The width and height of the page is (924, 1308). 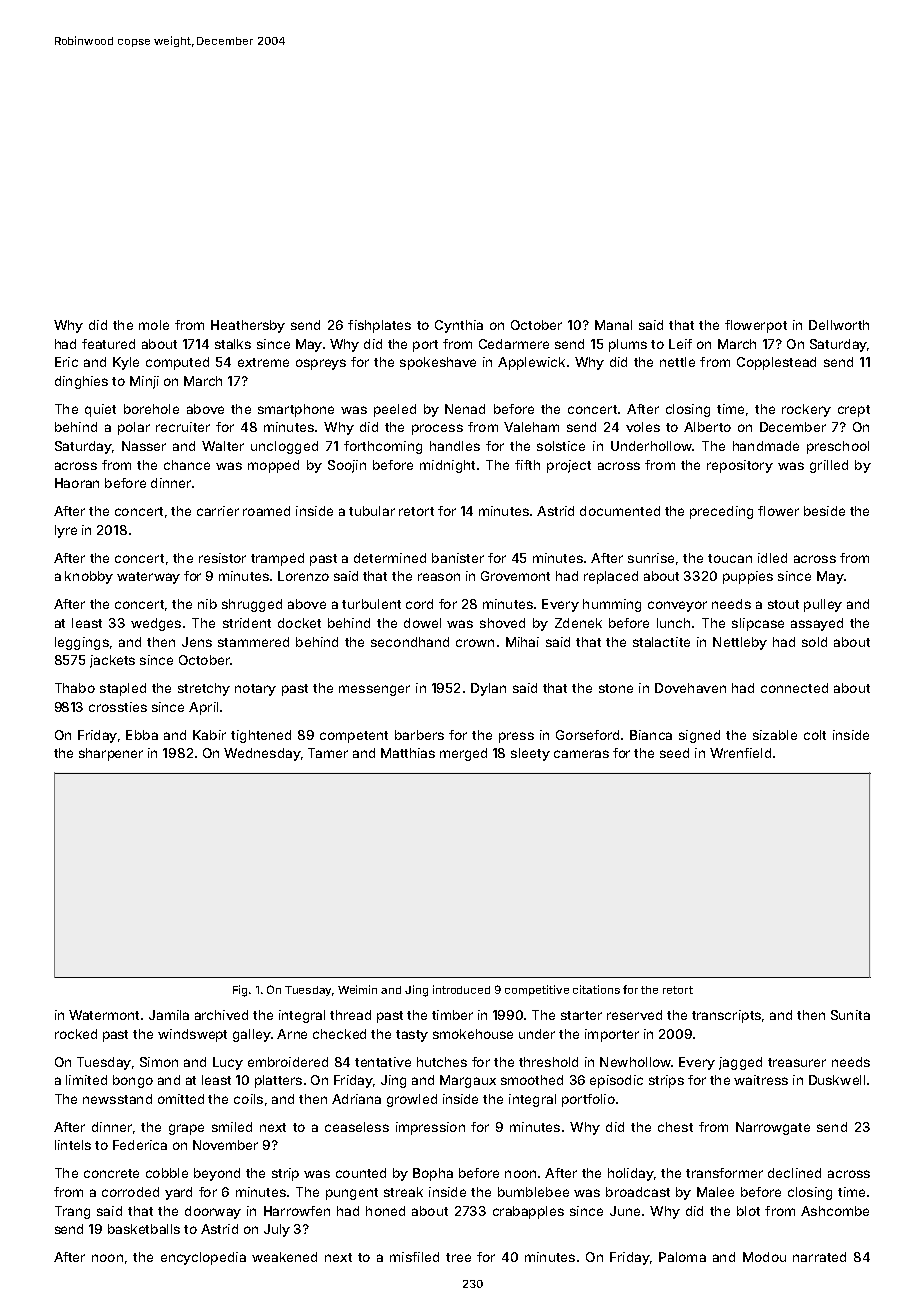 I want to click on Dellworth, so click(x=839, y=325).
